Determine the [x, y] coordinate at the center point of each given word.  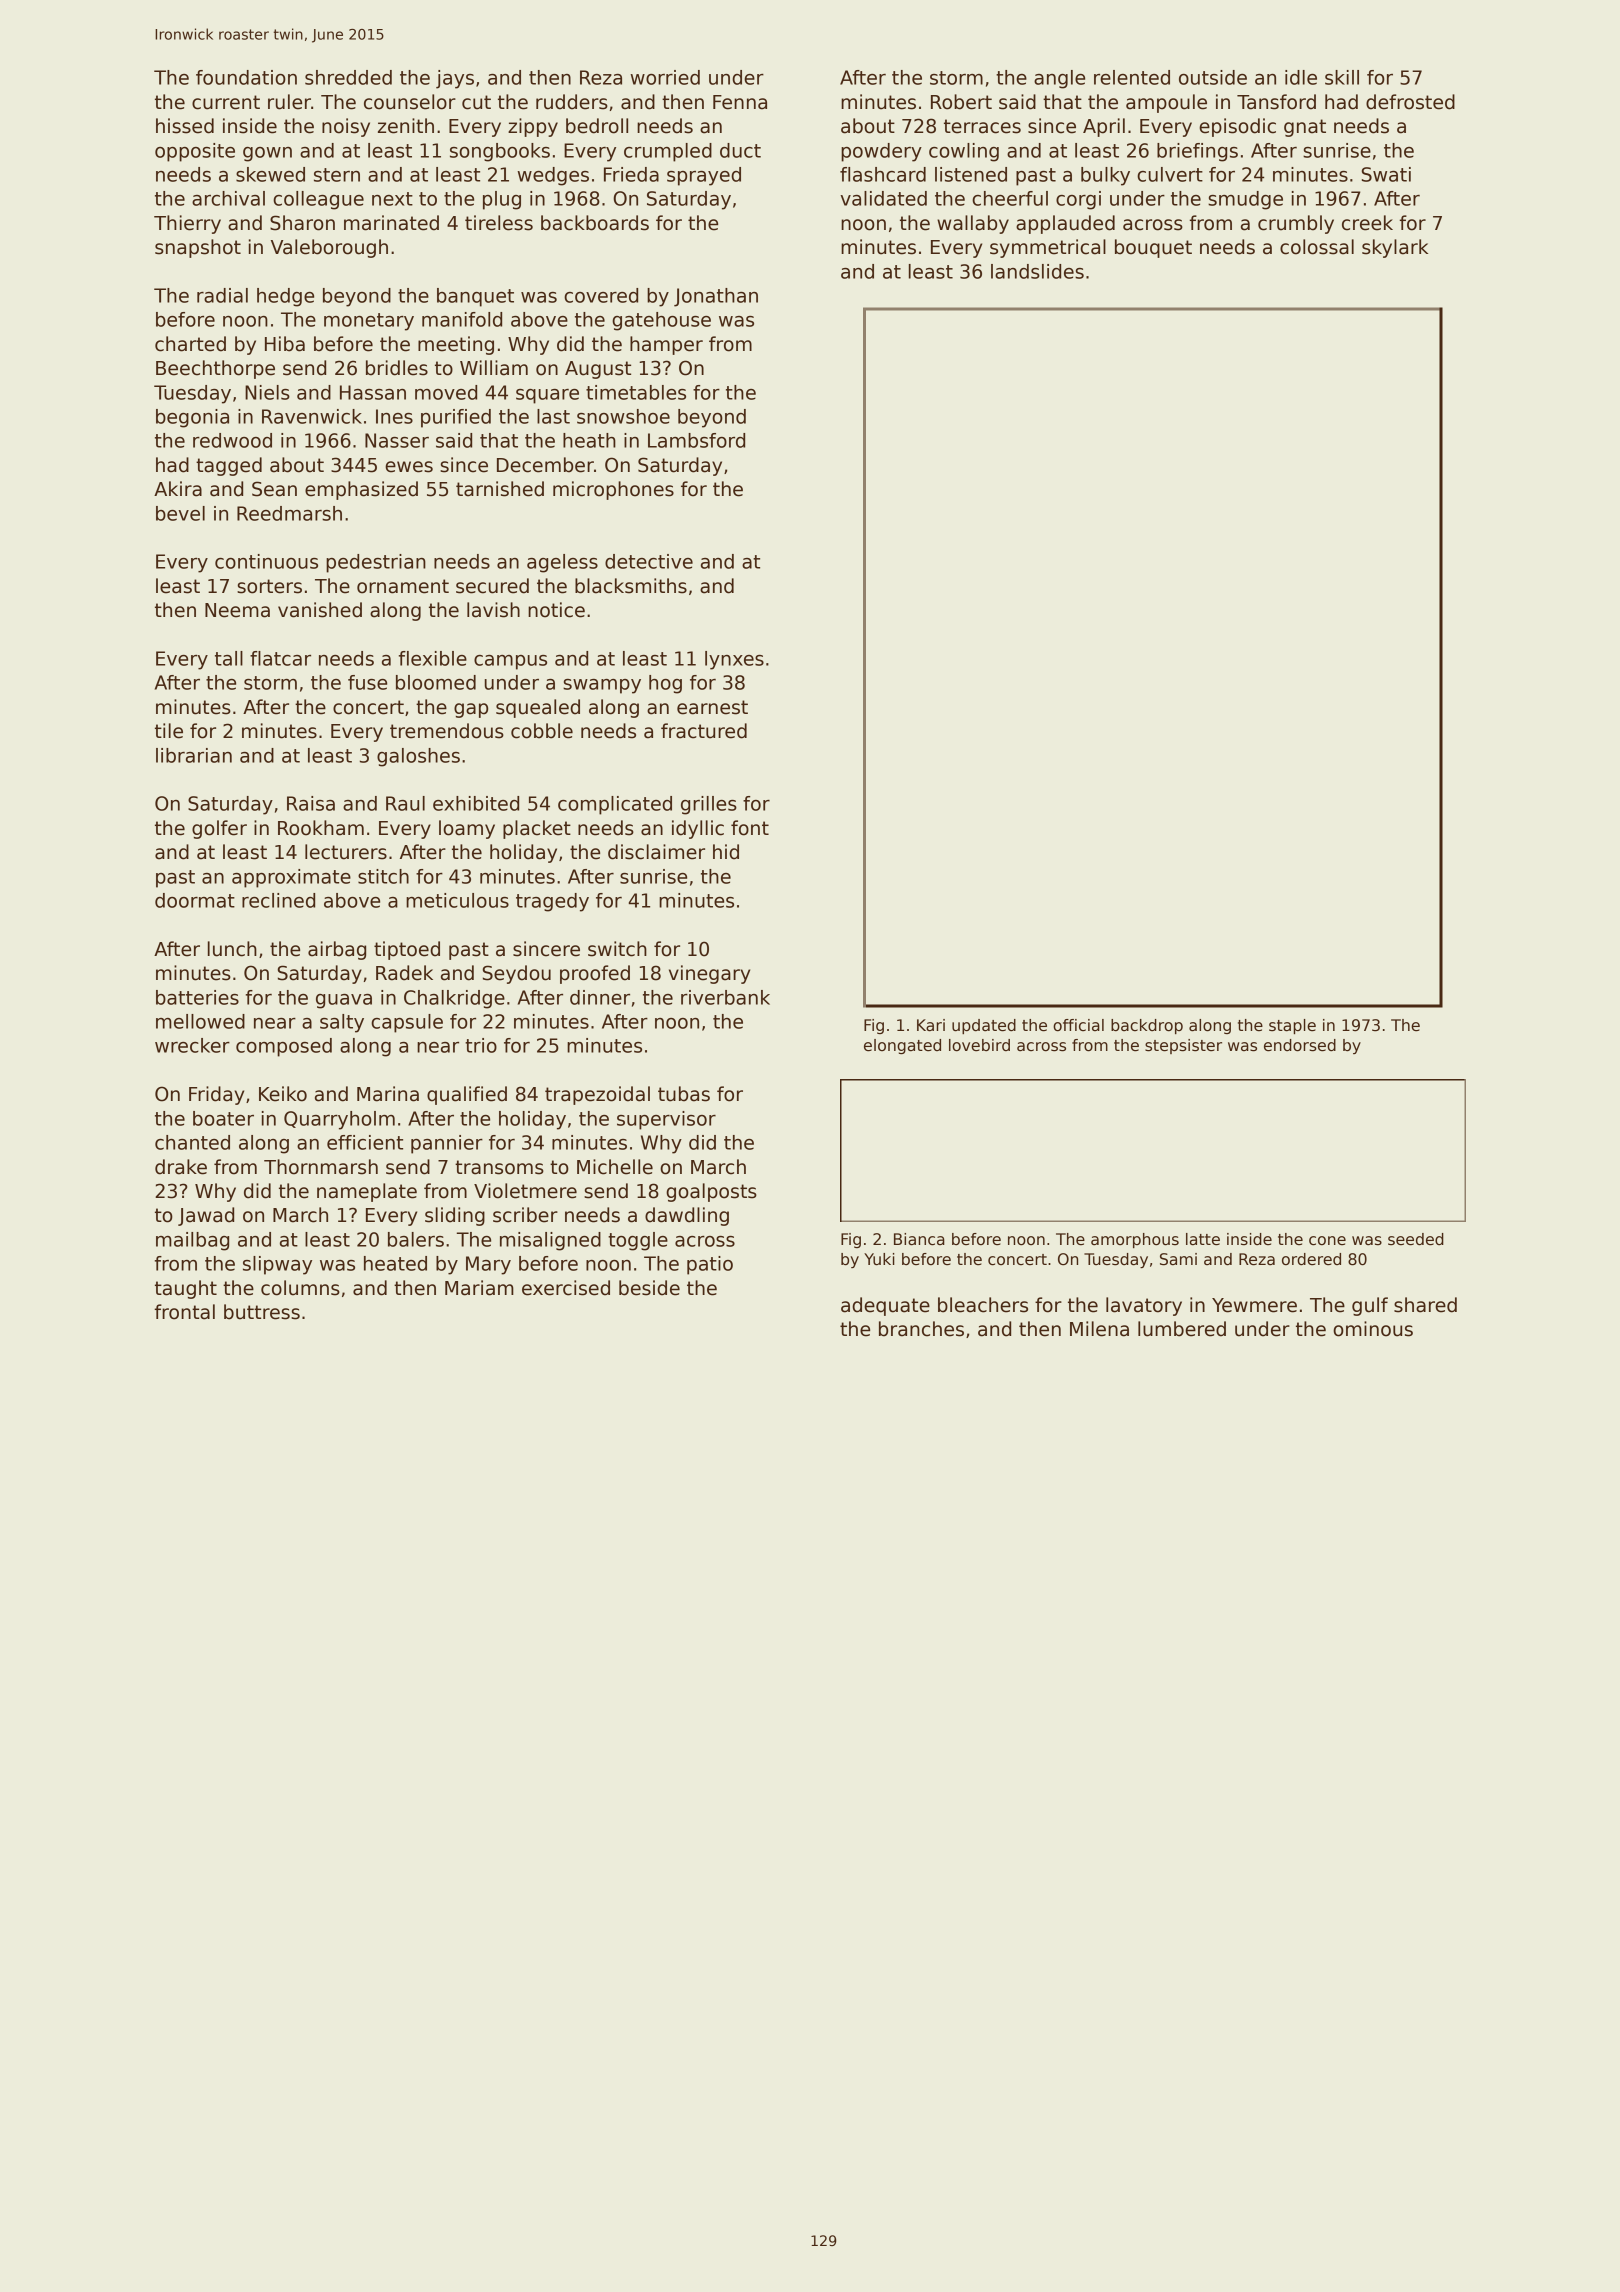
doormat [195, 900]
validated [883, 198]
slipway [277, 1265]
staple [1292, 1026]
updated [984, 1026]
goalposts [711, 1192]
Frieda [631, 174]
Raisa [311, 803]
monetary [369, 322]
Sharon [302, 223]
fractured [704, 731]
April [1104, 127]
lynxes [734, 660]
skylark [1395, 248]
